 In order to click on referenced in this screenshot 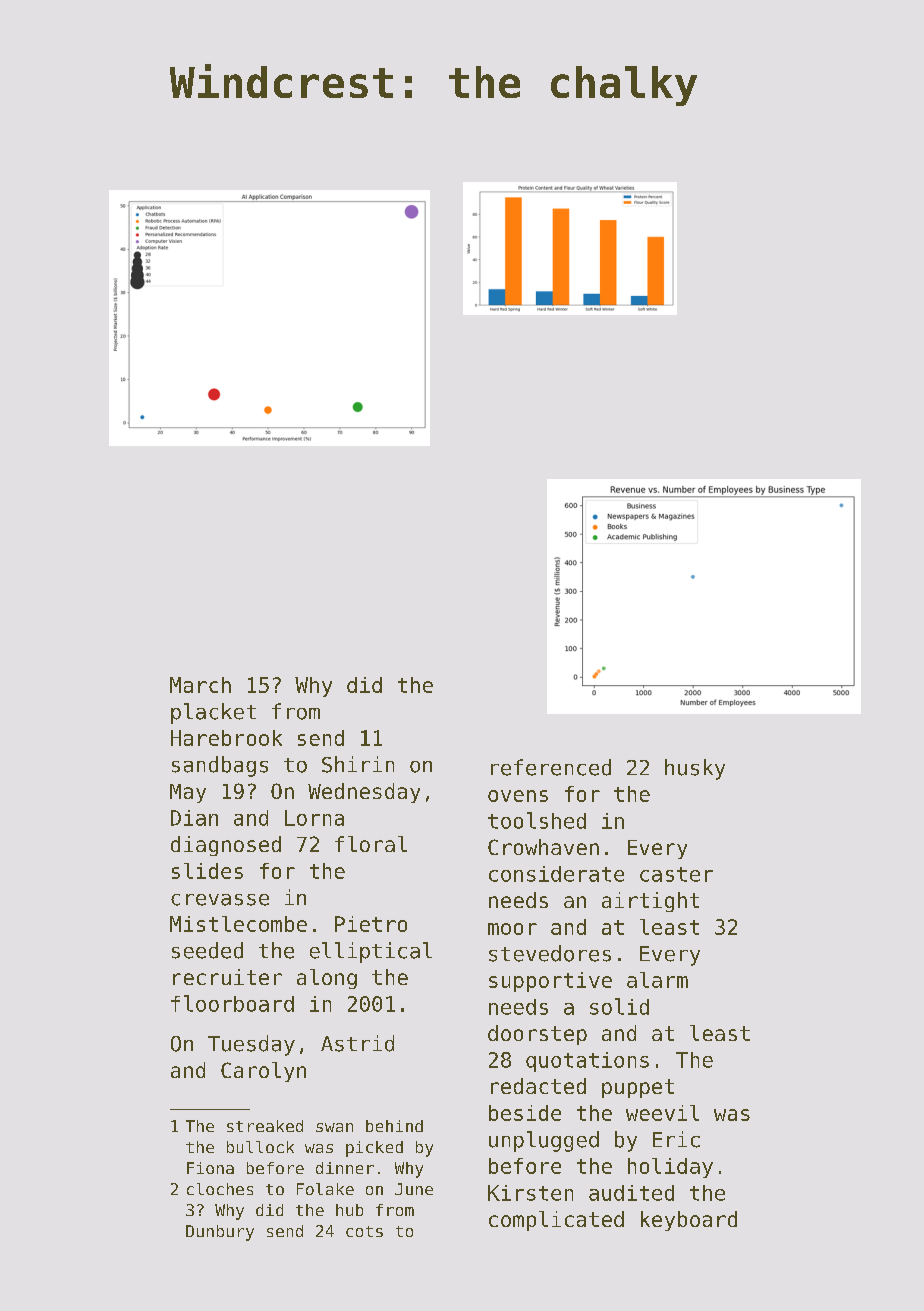, I will do `click(551, 767)`.
